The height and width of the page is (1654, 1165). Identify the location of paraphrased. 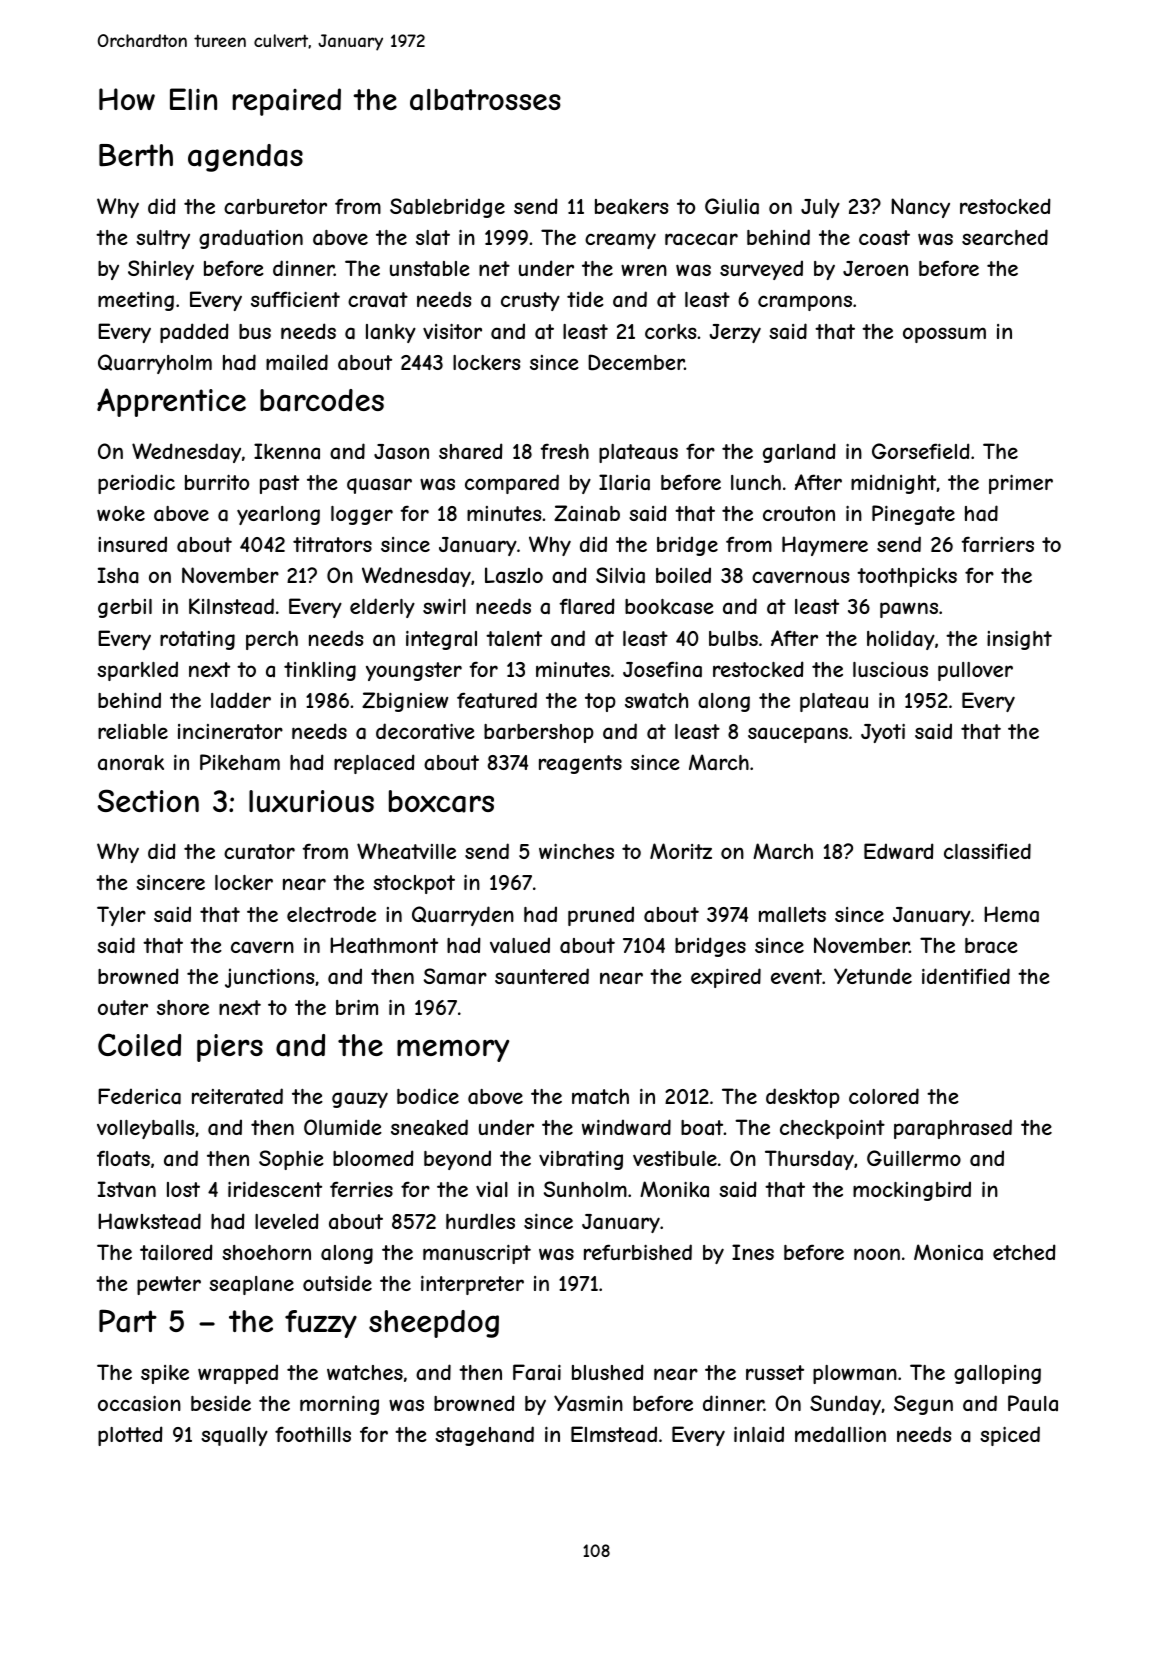
(953, 1129).
